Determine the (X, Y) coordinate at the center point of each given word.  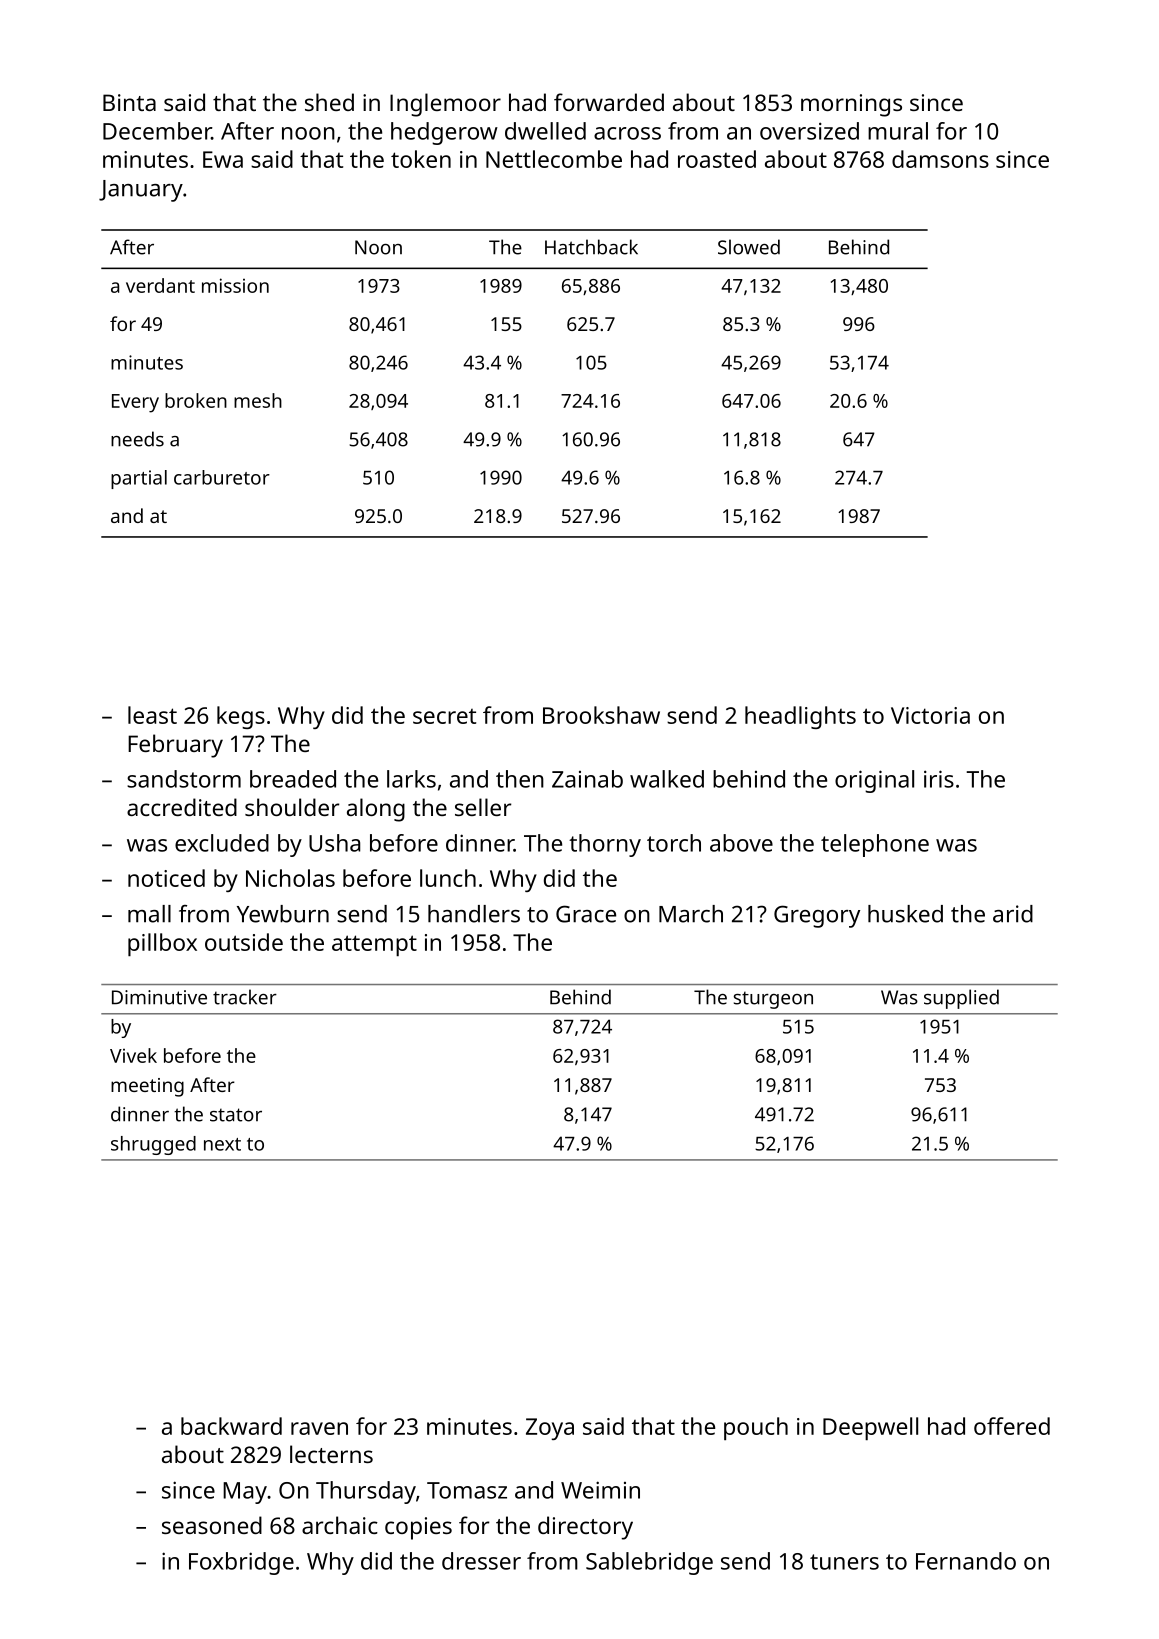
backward (231, 1426)
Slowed (749, 247)
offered (1012, 1426)
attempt (374, 945)
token (421, 159)
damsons (940, 159)
